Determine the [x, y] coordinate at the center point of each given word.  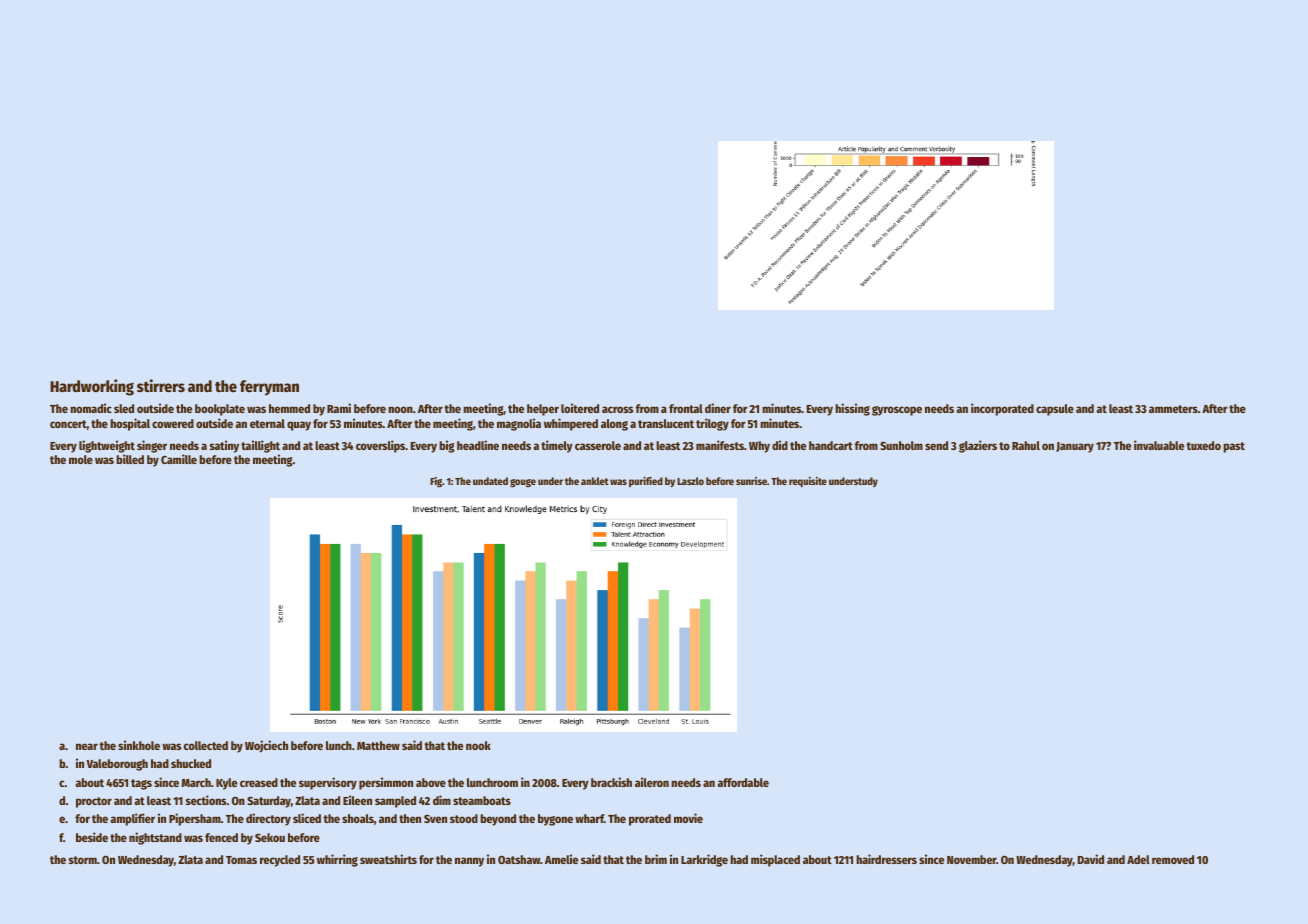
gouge [523, 483]
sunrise [751, 481]
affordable [743, 782]
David [1091, 859]
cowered [173, 423]
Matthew [378, 745]
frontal [686, 408]
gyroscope [897, 411]
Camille [179, 459]
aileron [652, 782]
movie [688, 818]
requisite [808, 482]
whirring [337, 860]
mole [81, 459]
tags [141, 784]
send [936, 445]
